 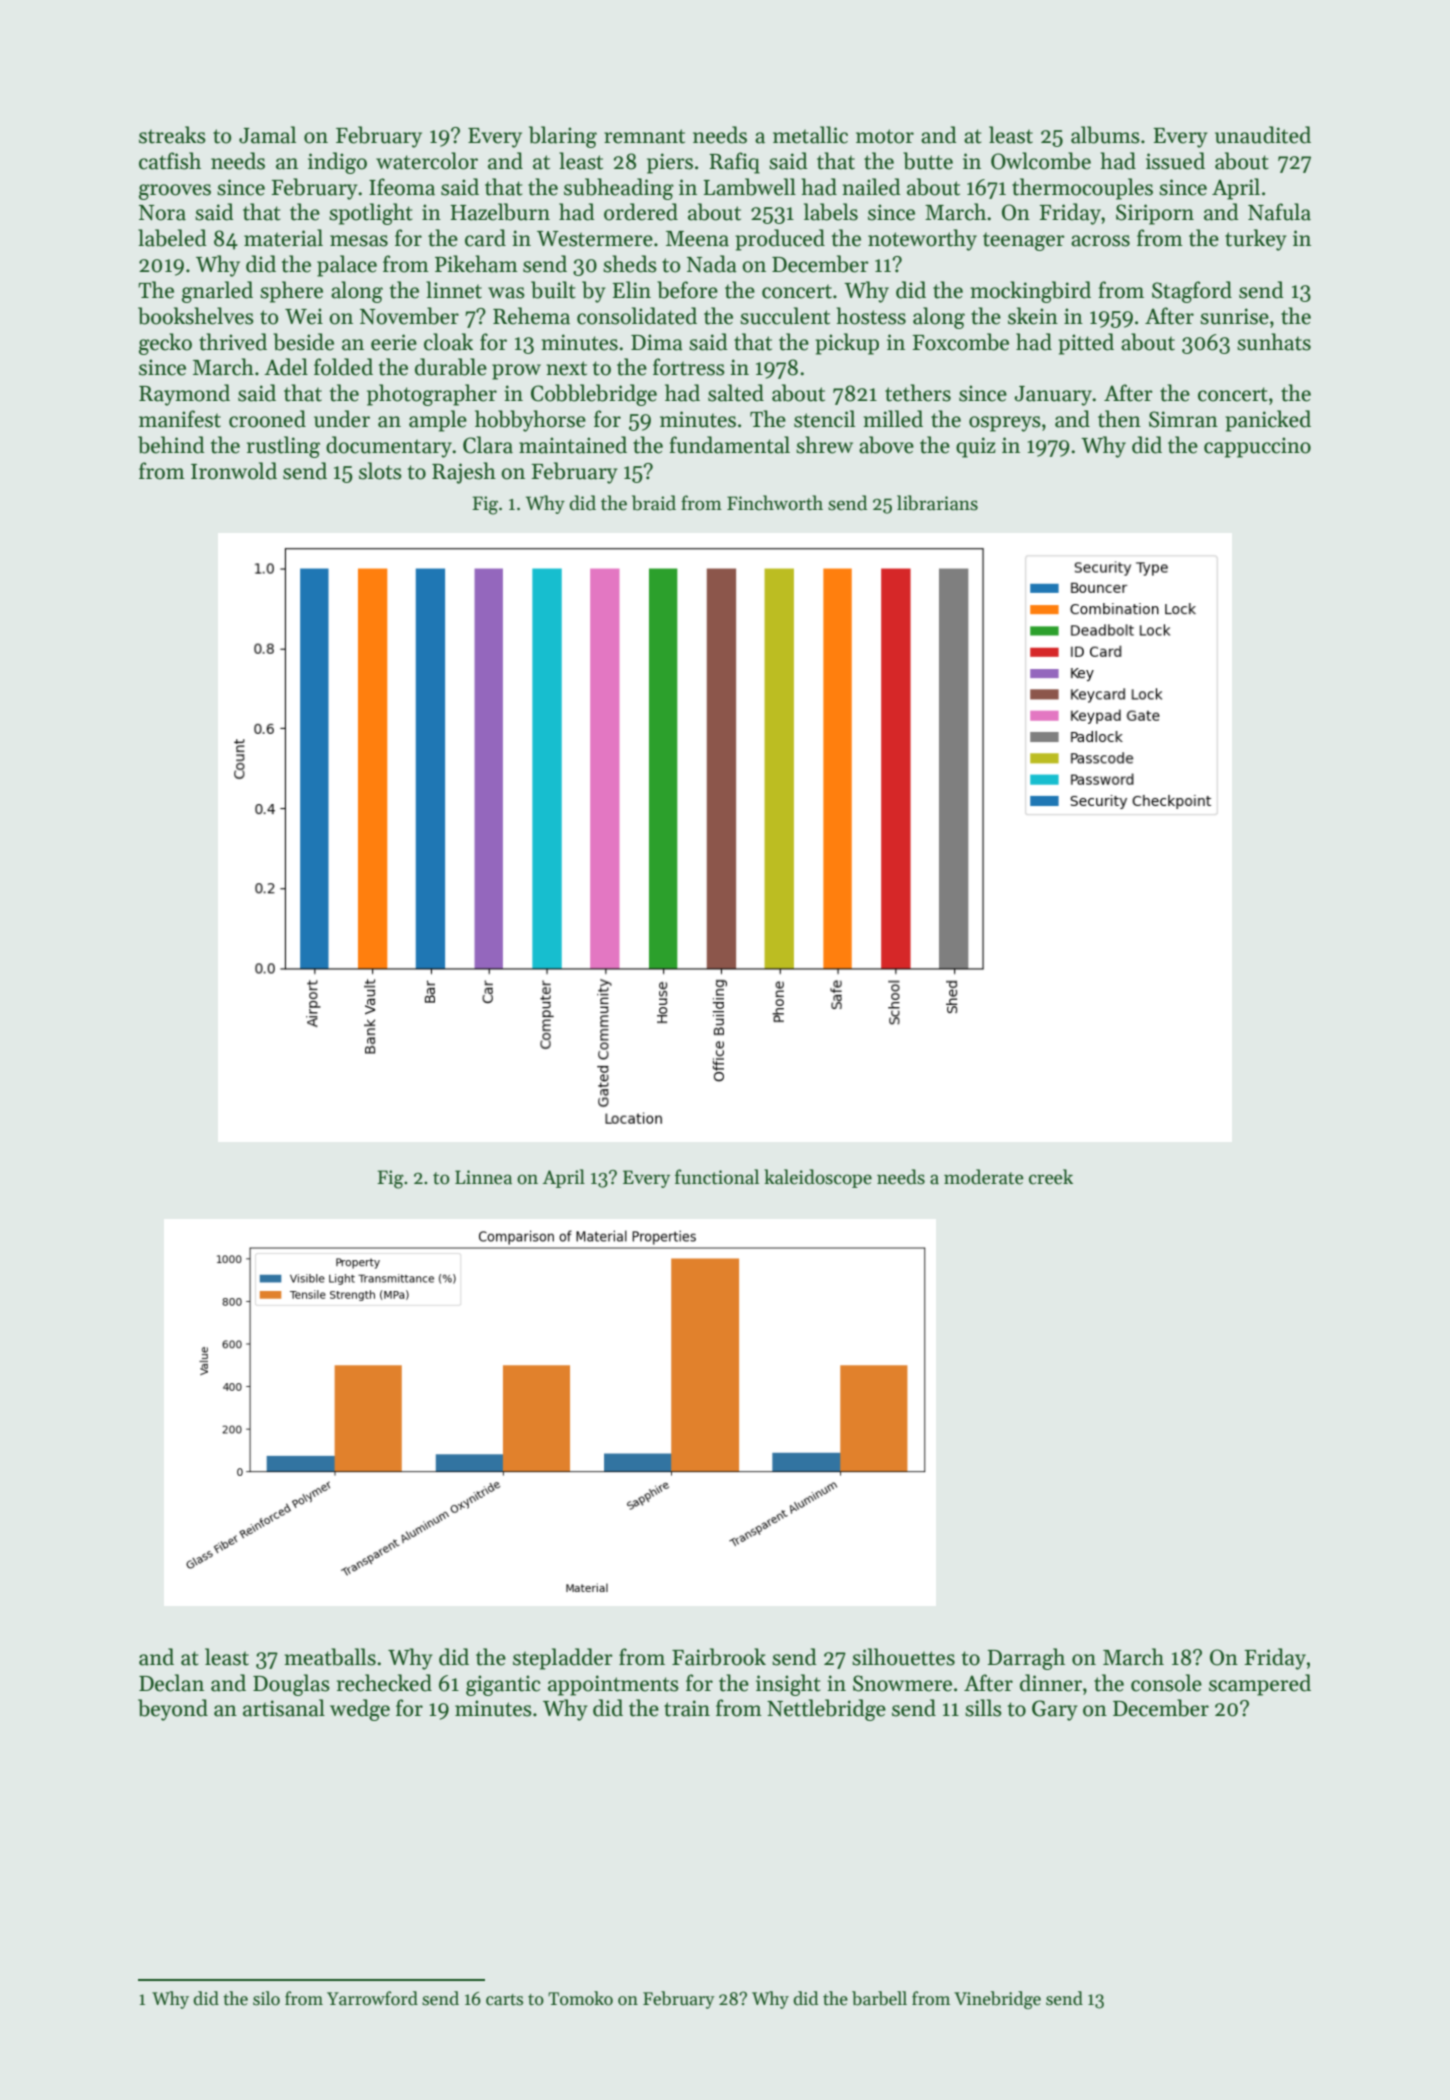 I want to click on stepladder, so click(x=563, y=1659).
